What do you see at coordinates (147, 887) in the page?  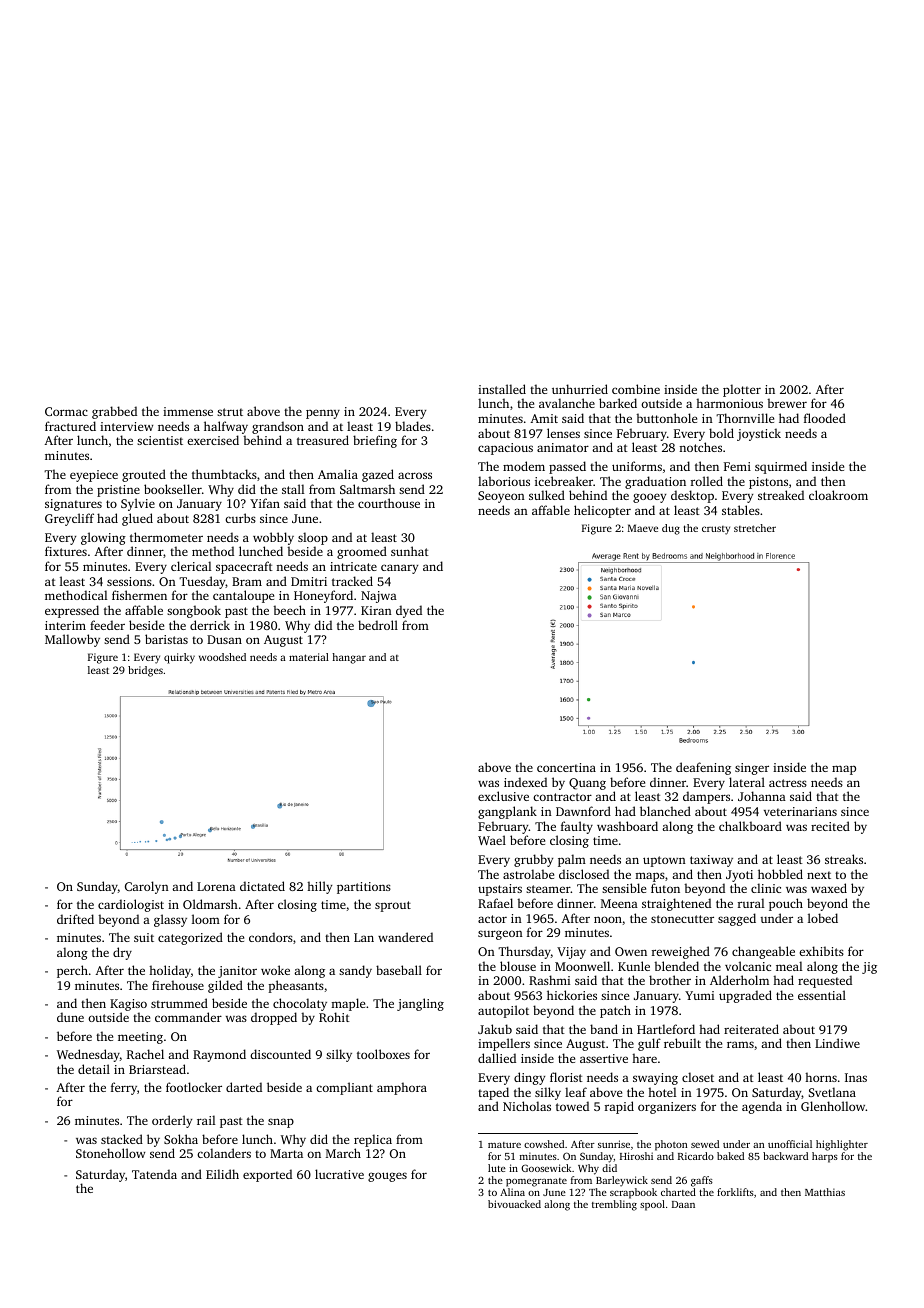 I see `Carolyn` at bounding box center [147, 887].
